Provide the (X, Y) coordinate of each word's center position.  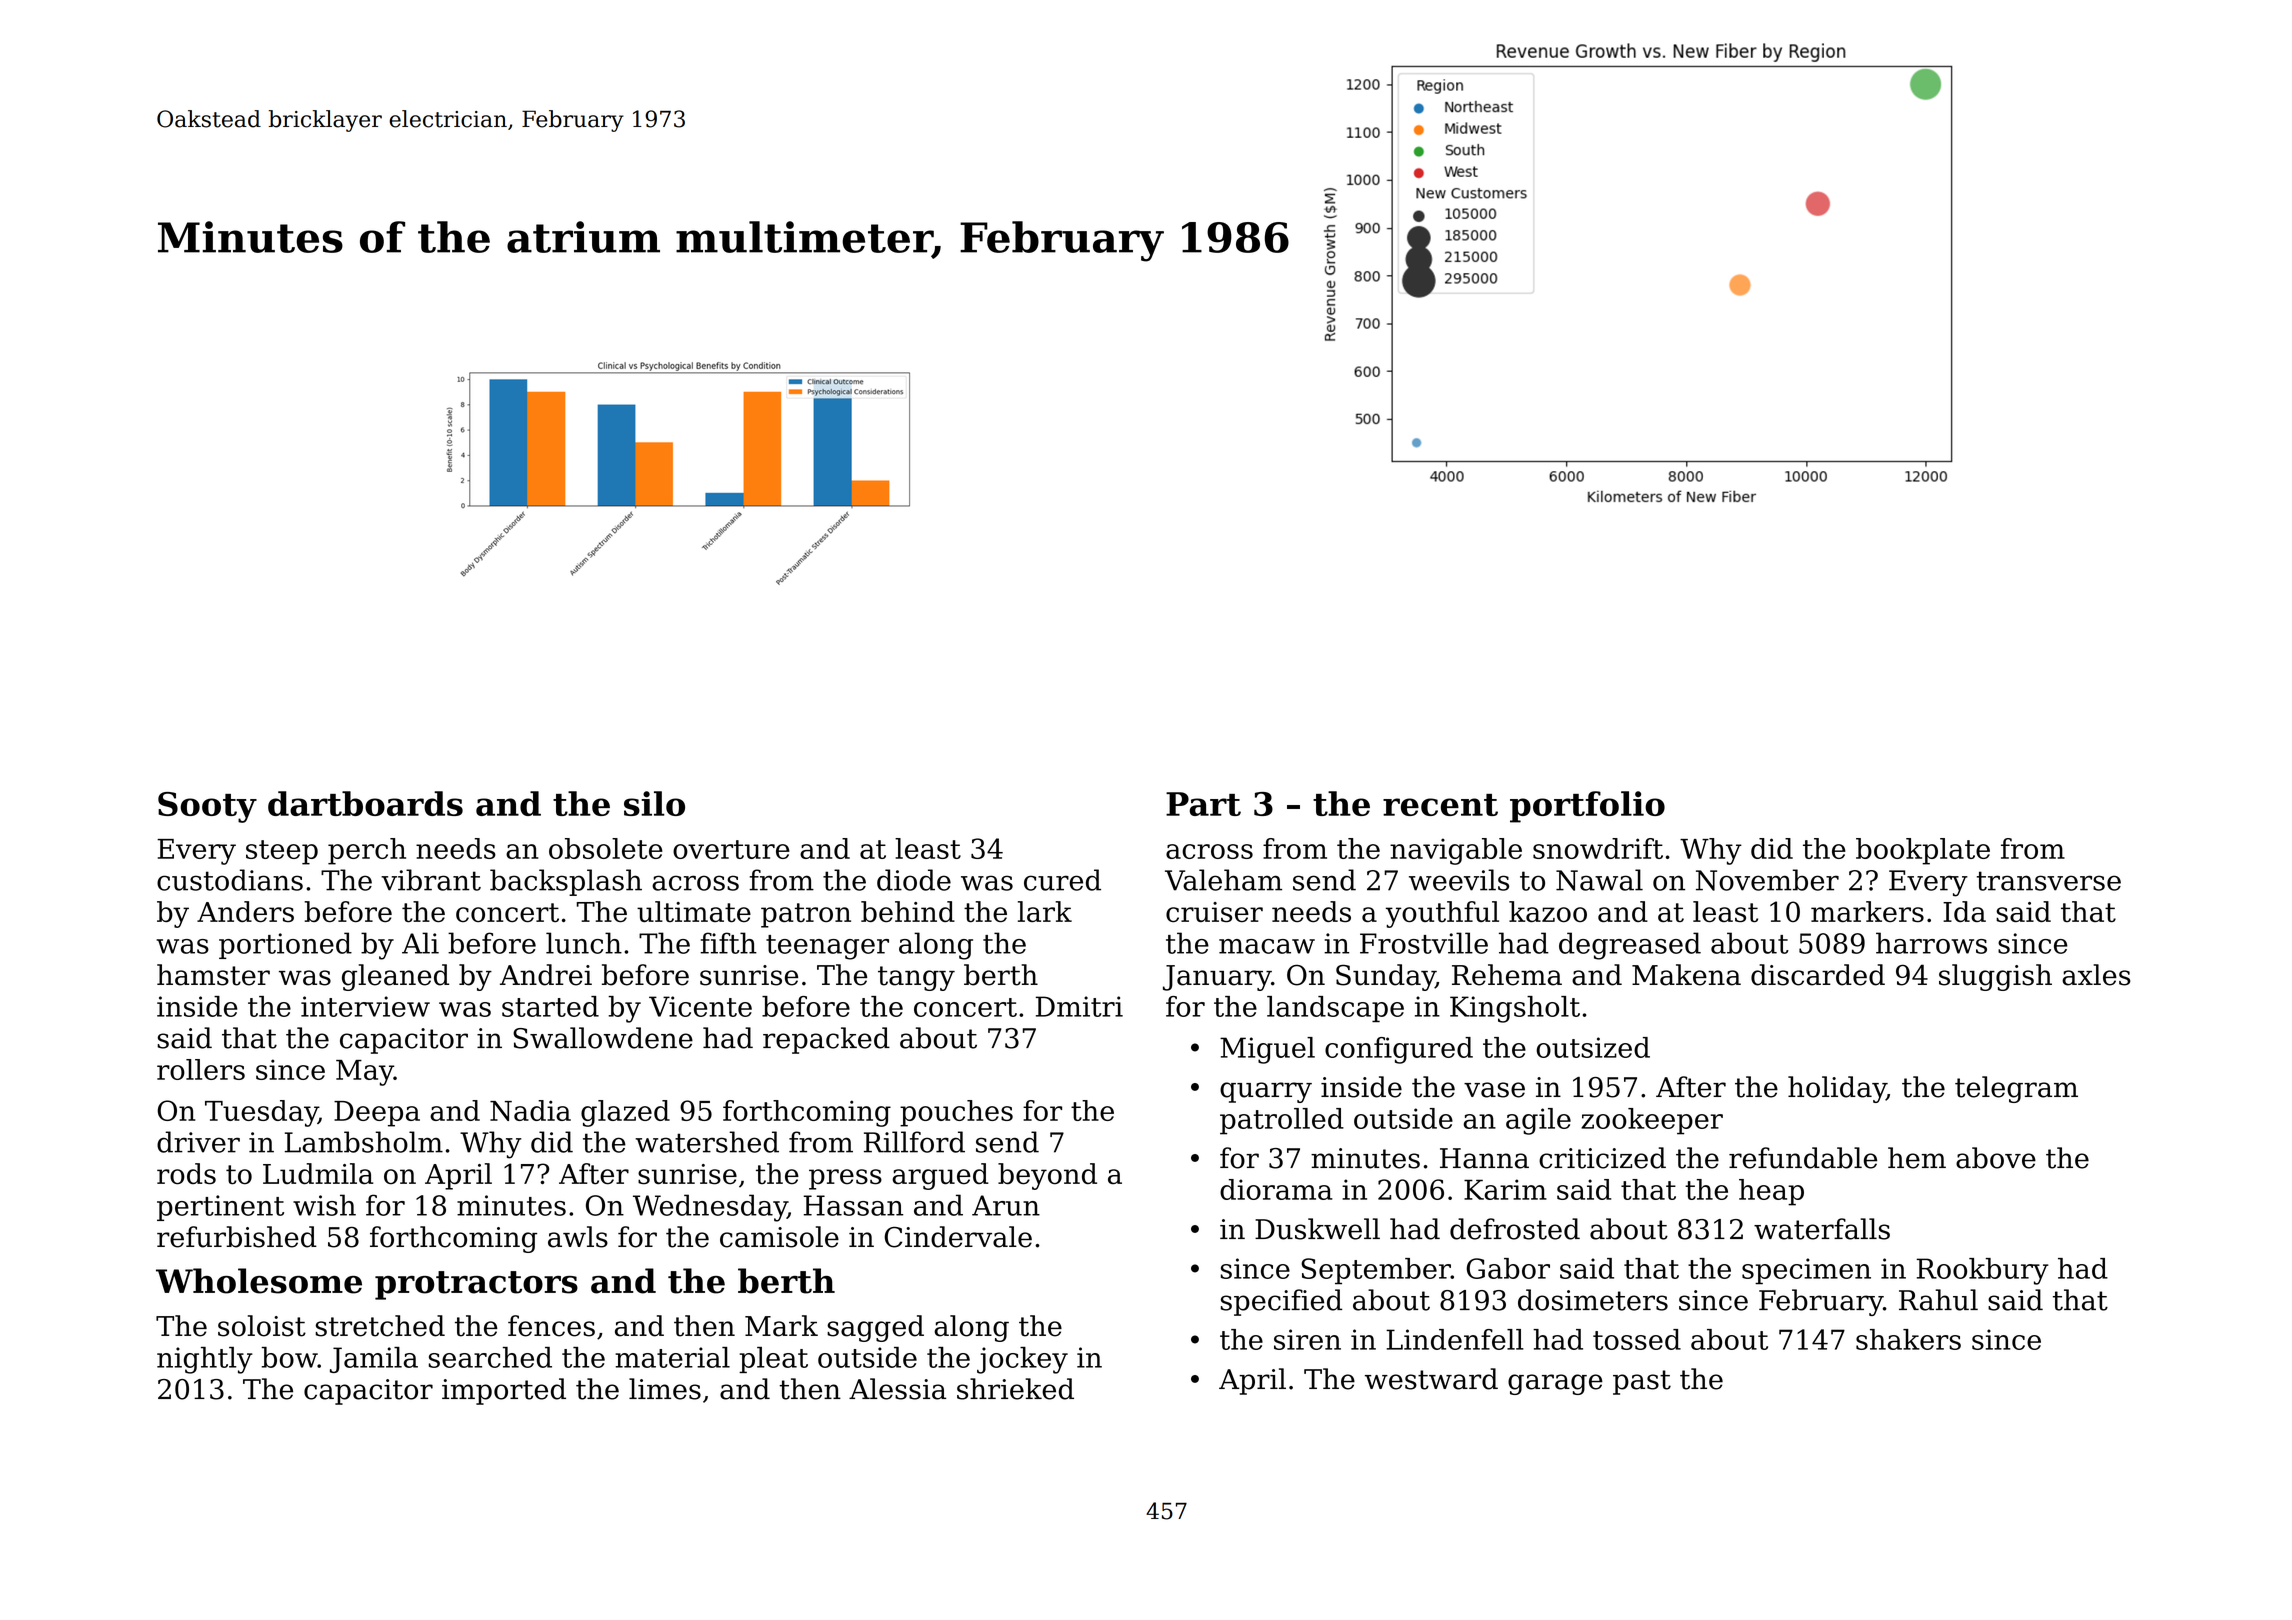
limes (665, 1389)
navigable (1456, 851)
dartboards (365, 803)
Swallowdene (603, 1038)
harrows (1931, 943)
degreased (1630, 946)
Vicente (700, 1006)
